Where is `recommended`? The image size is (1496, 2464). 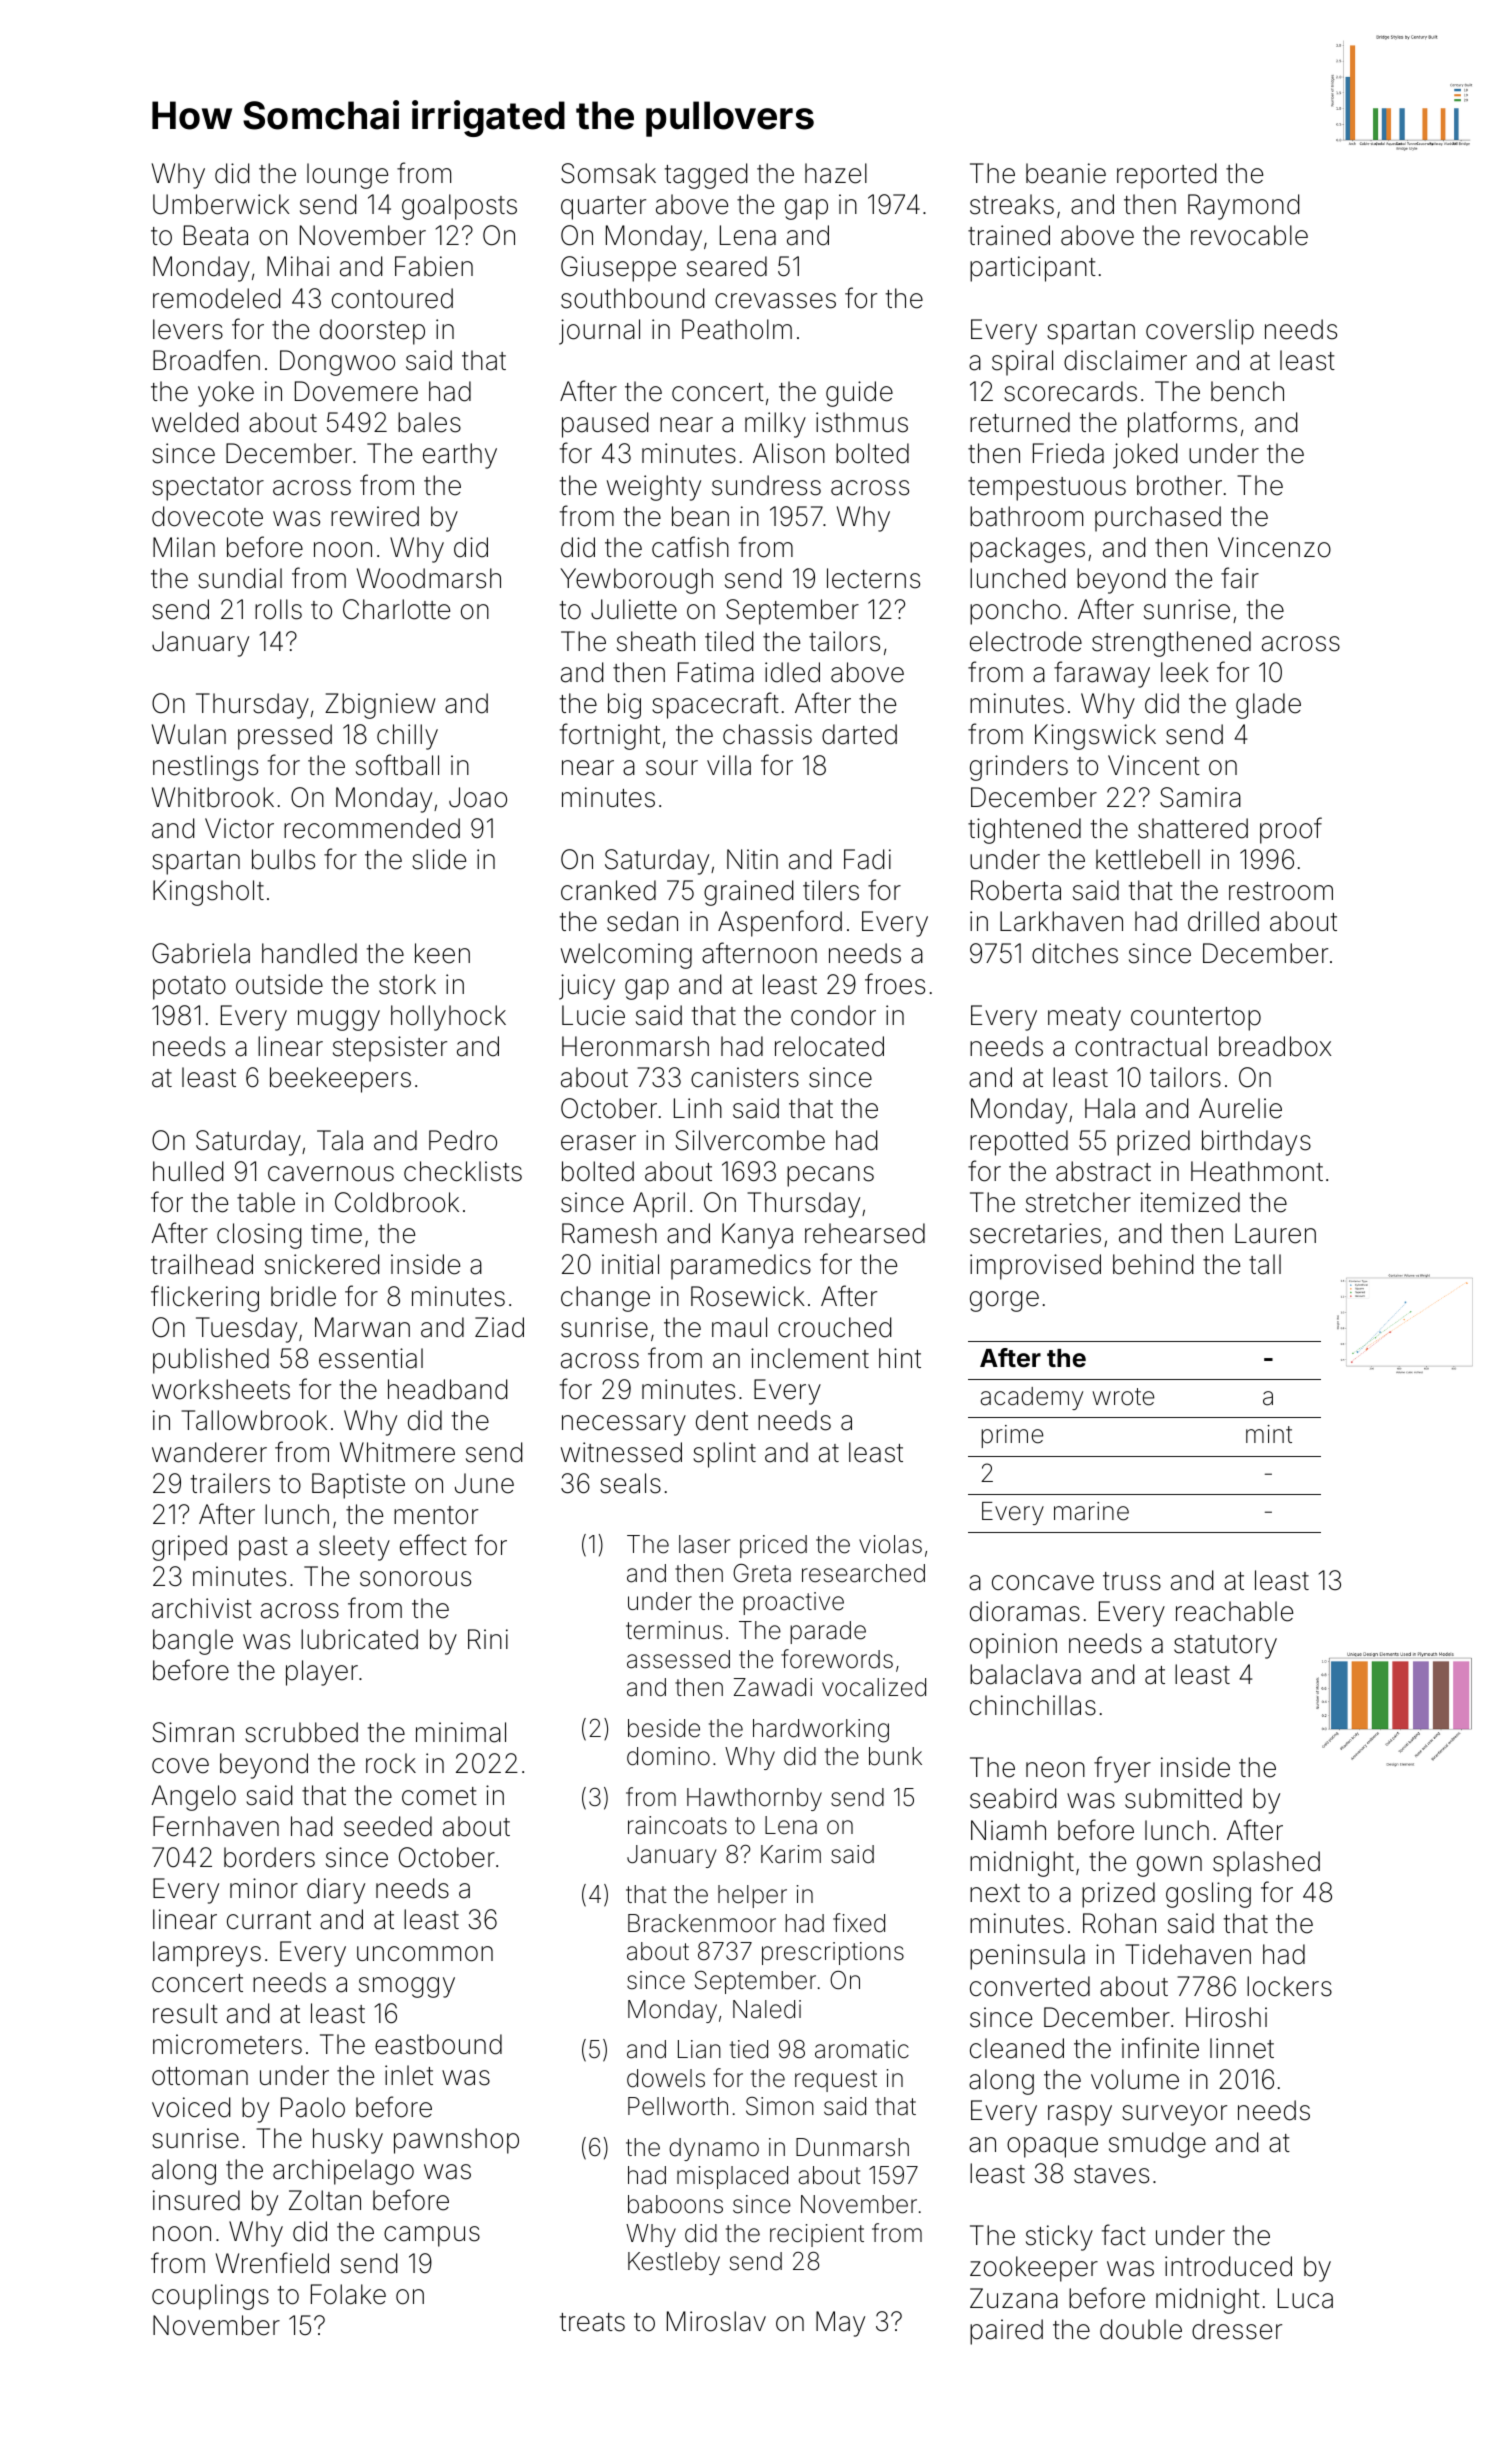
recommended is located at coordinates (372, 828).
